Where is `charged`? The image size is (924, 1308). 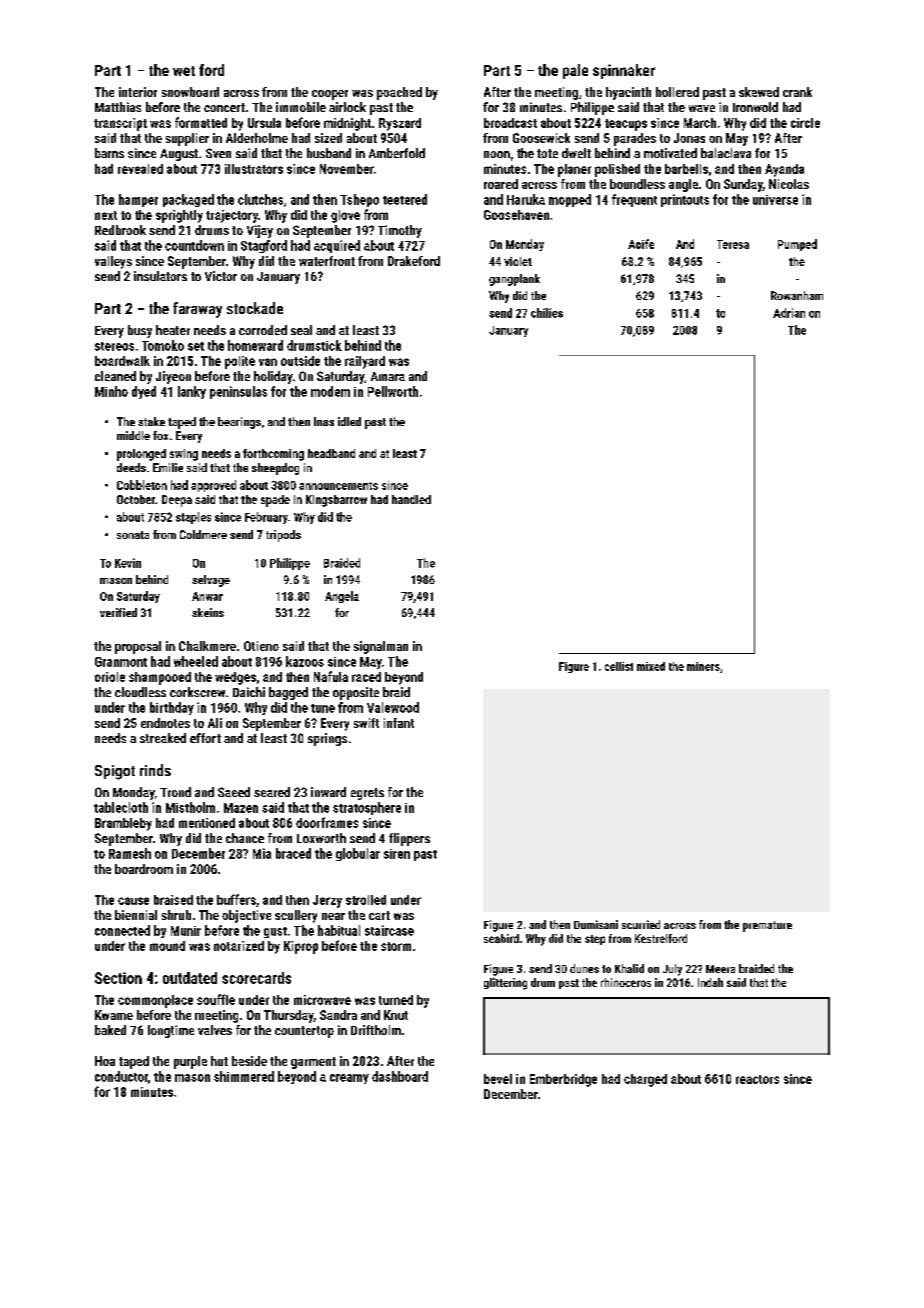
charged is located at coordinates (645, 1080).
